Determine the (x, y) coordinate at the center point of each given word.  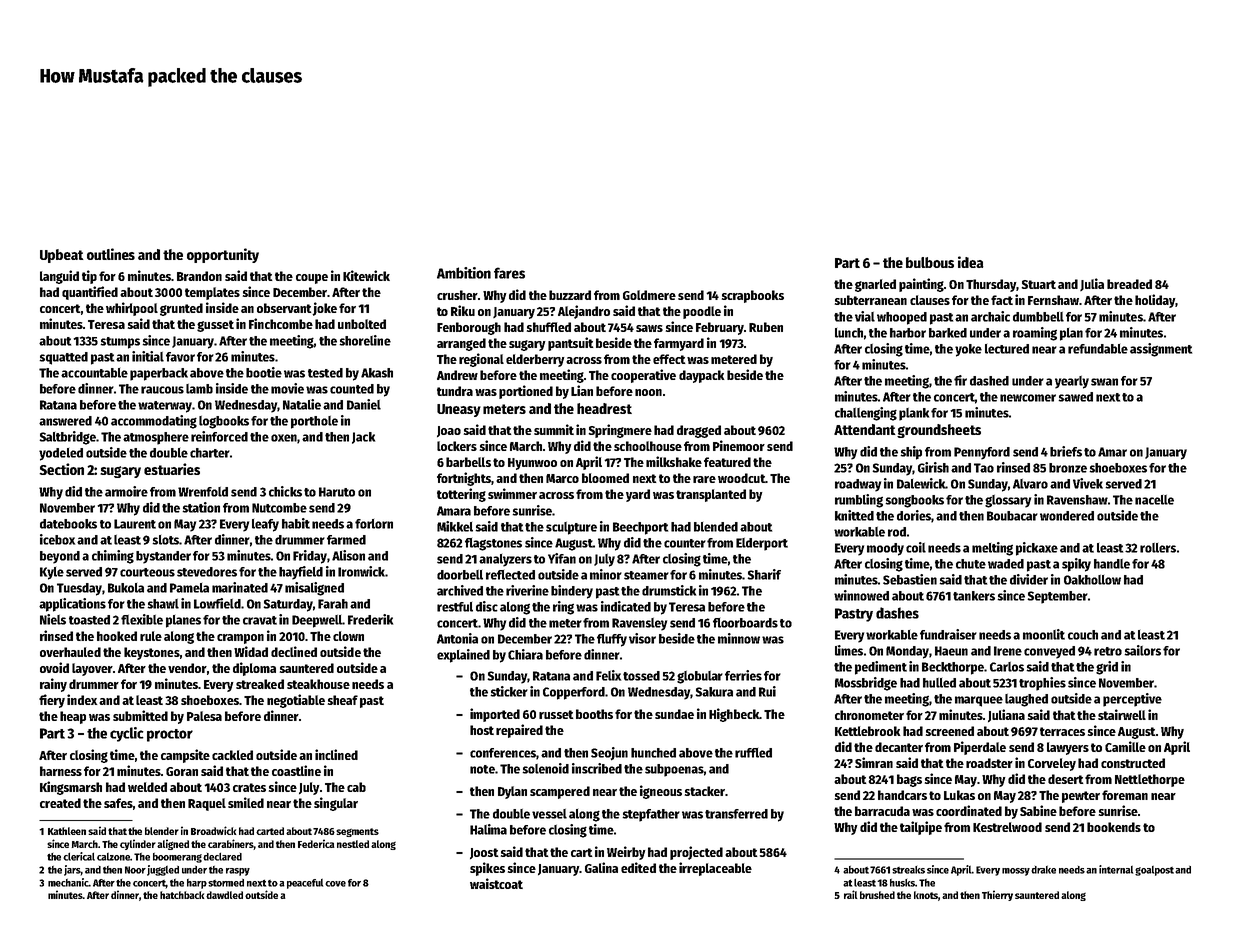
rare (704, 479)
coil (916, 547)
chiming (113, 557)
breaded (1129, 284)
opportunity (223, 255)
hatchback (182, 895)
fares (509, 273)
